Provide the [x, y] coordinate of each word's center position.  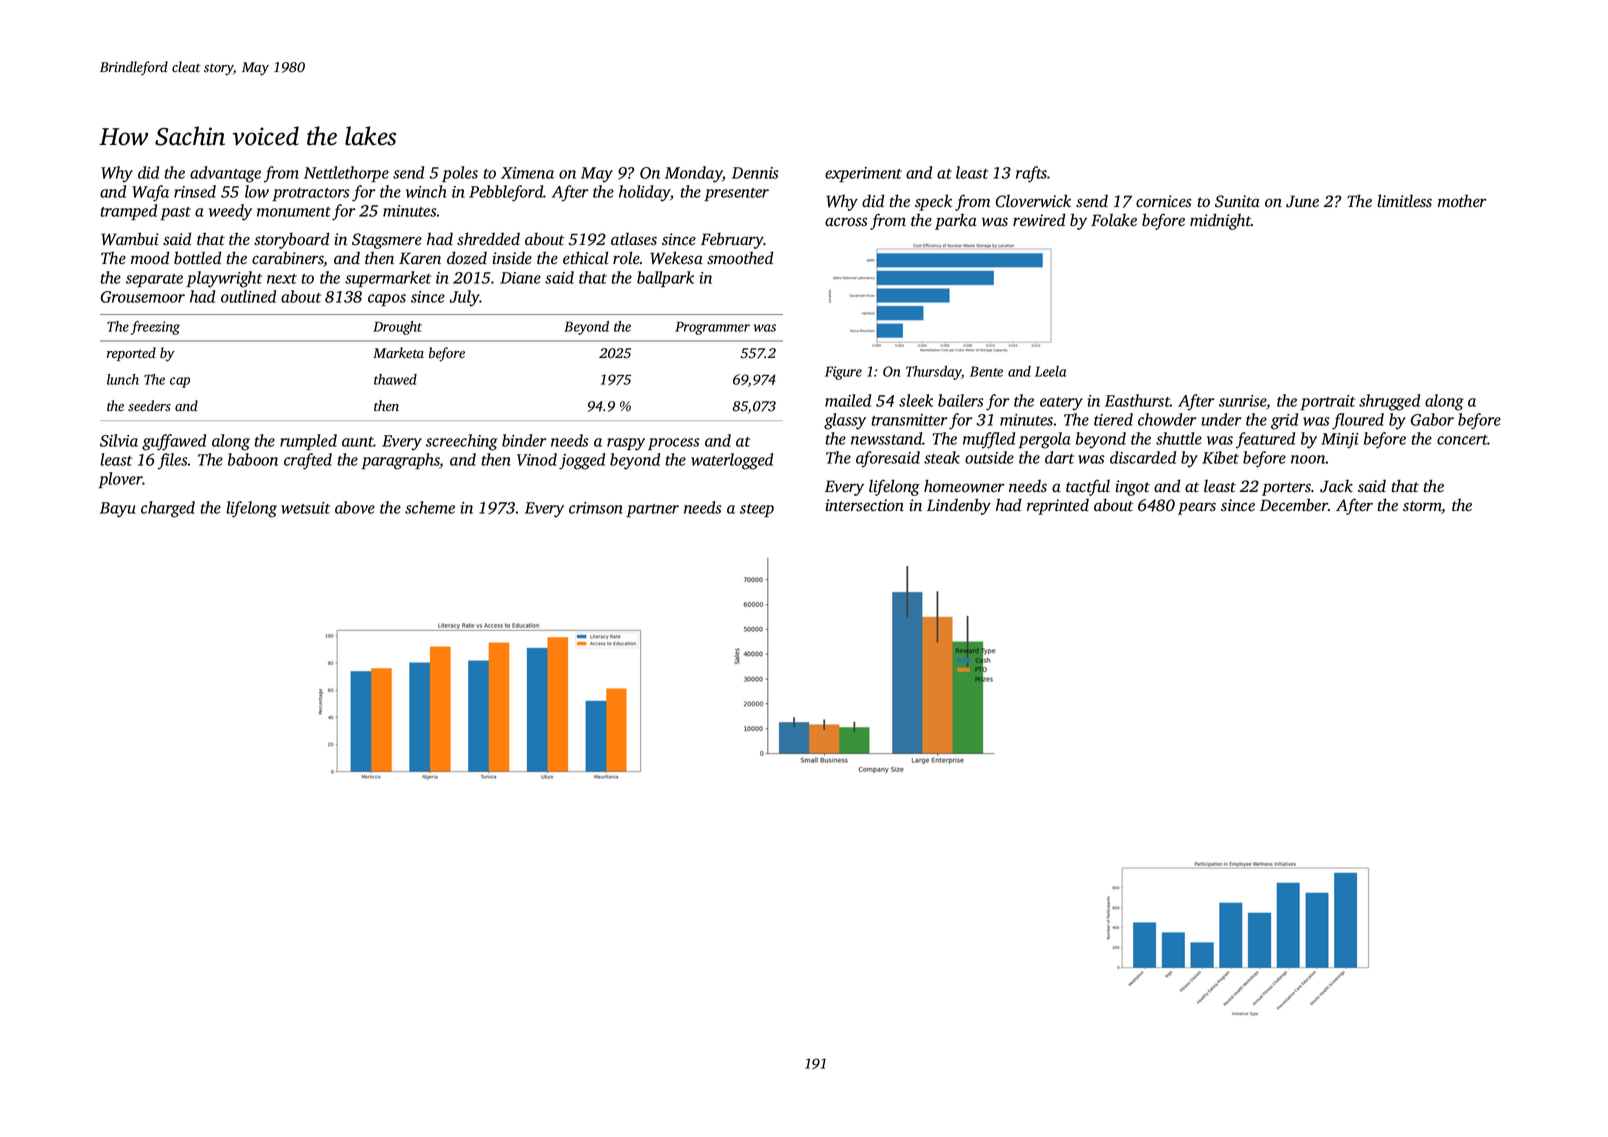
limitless [1404, 201]
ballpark [665, 279]
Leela [1050, 371]
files [172, 461]
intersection [864, 505]
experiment [863, 174]
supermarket [388, 279]
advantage [225, 174]
